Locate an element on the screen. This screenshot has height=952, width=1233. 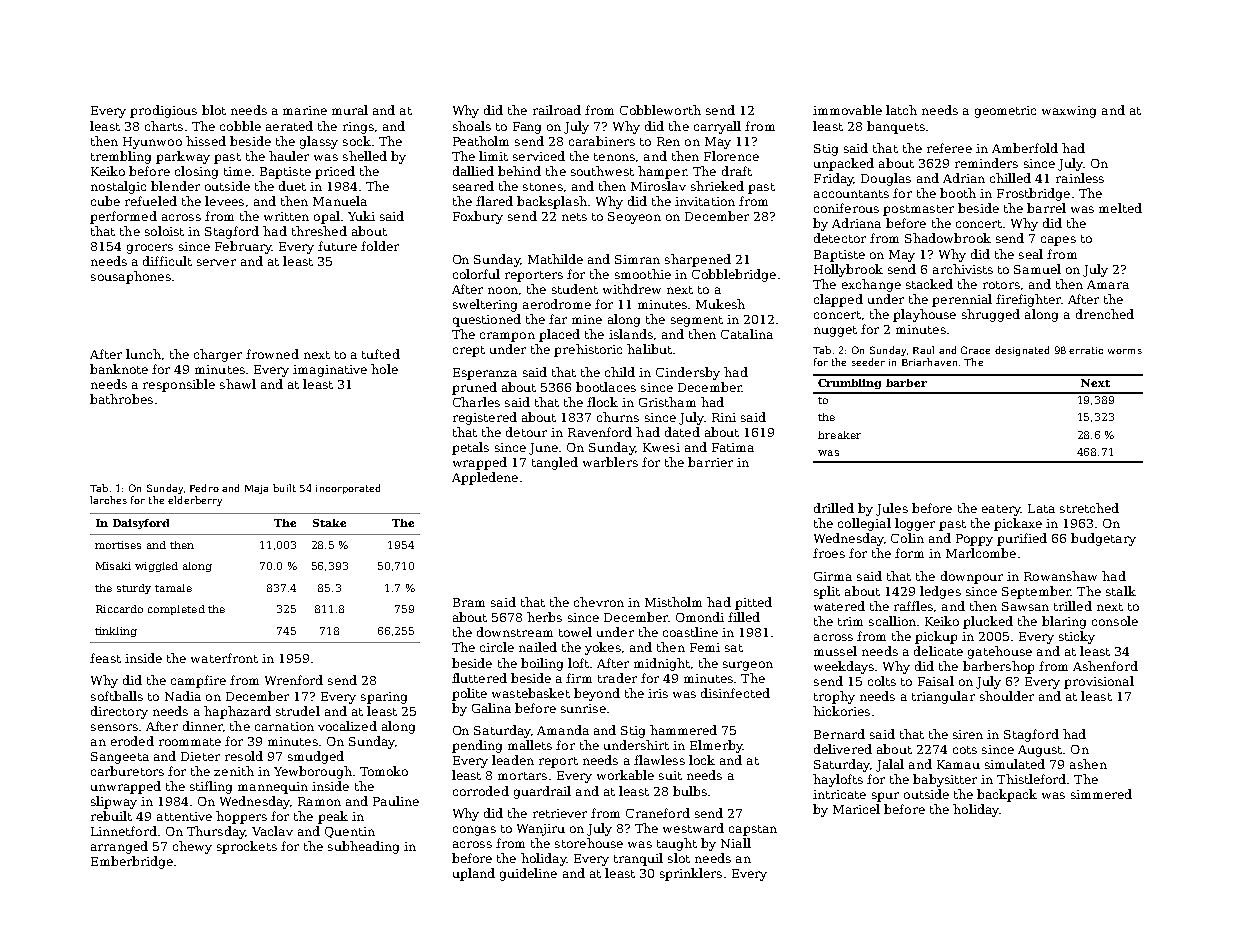
railroad is located at coordinates (557, 110).
